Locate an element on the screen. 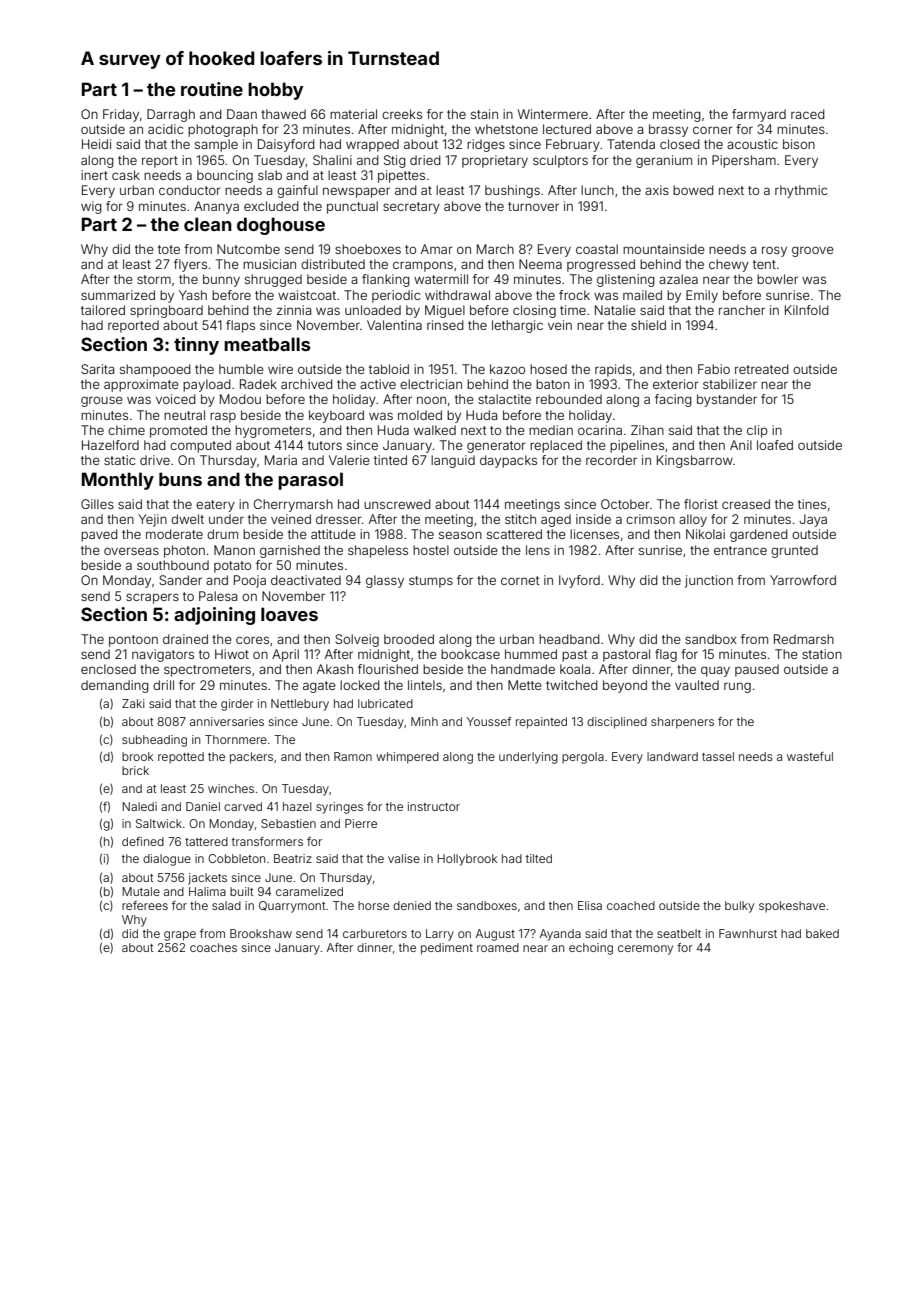 Image resolution: width=924 pixels, height=1308 pixels. winches is located at coordinates (231, 788).
